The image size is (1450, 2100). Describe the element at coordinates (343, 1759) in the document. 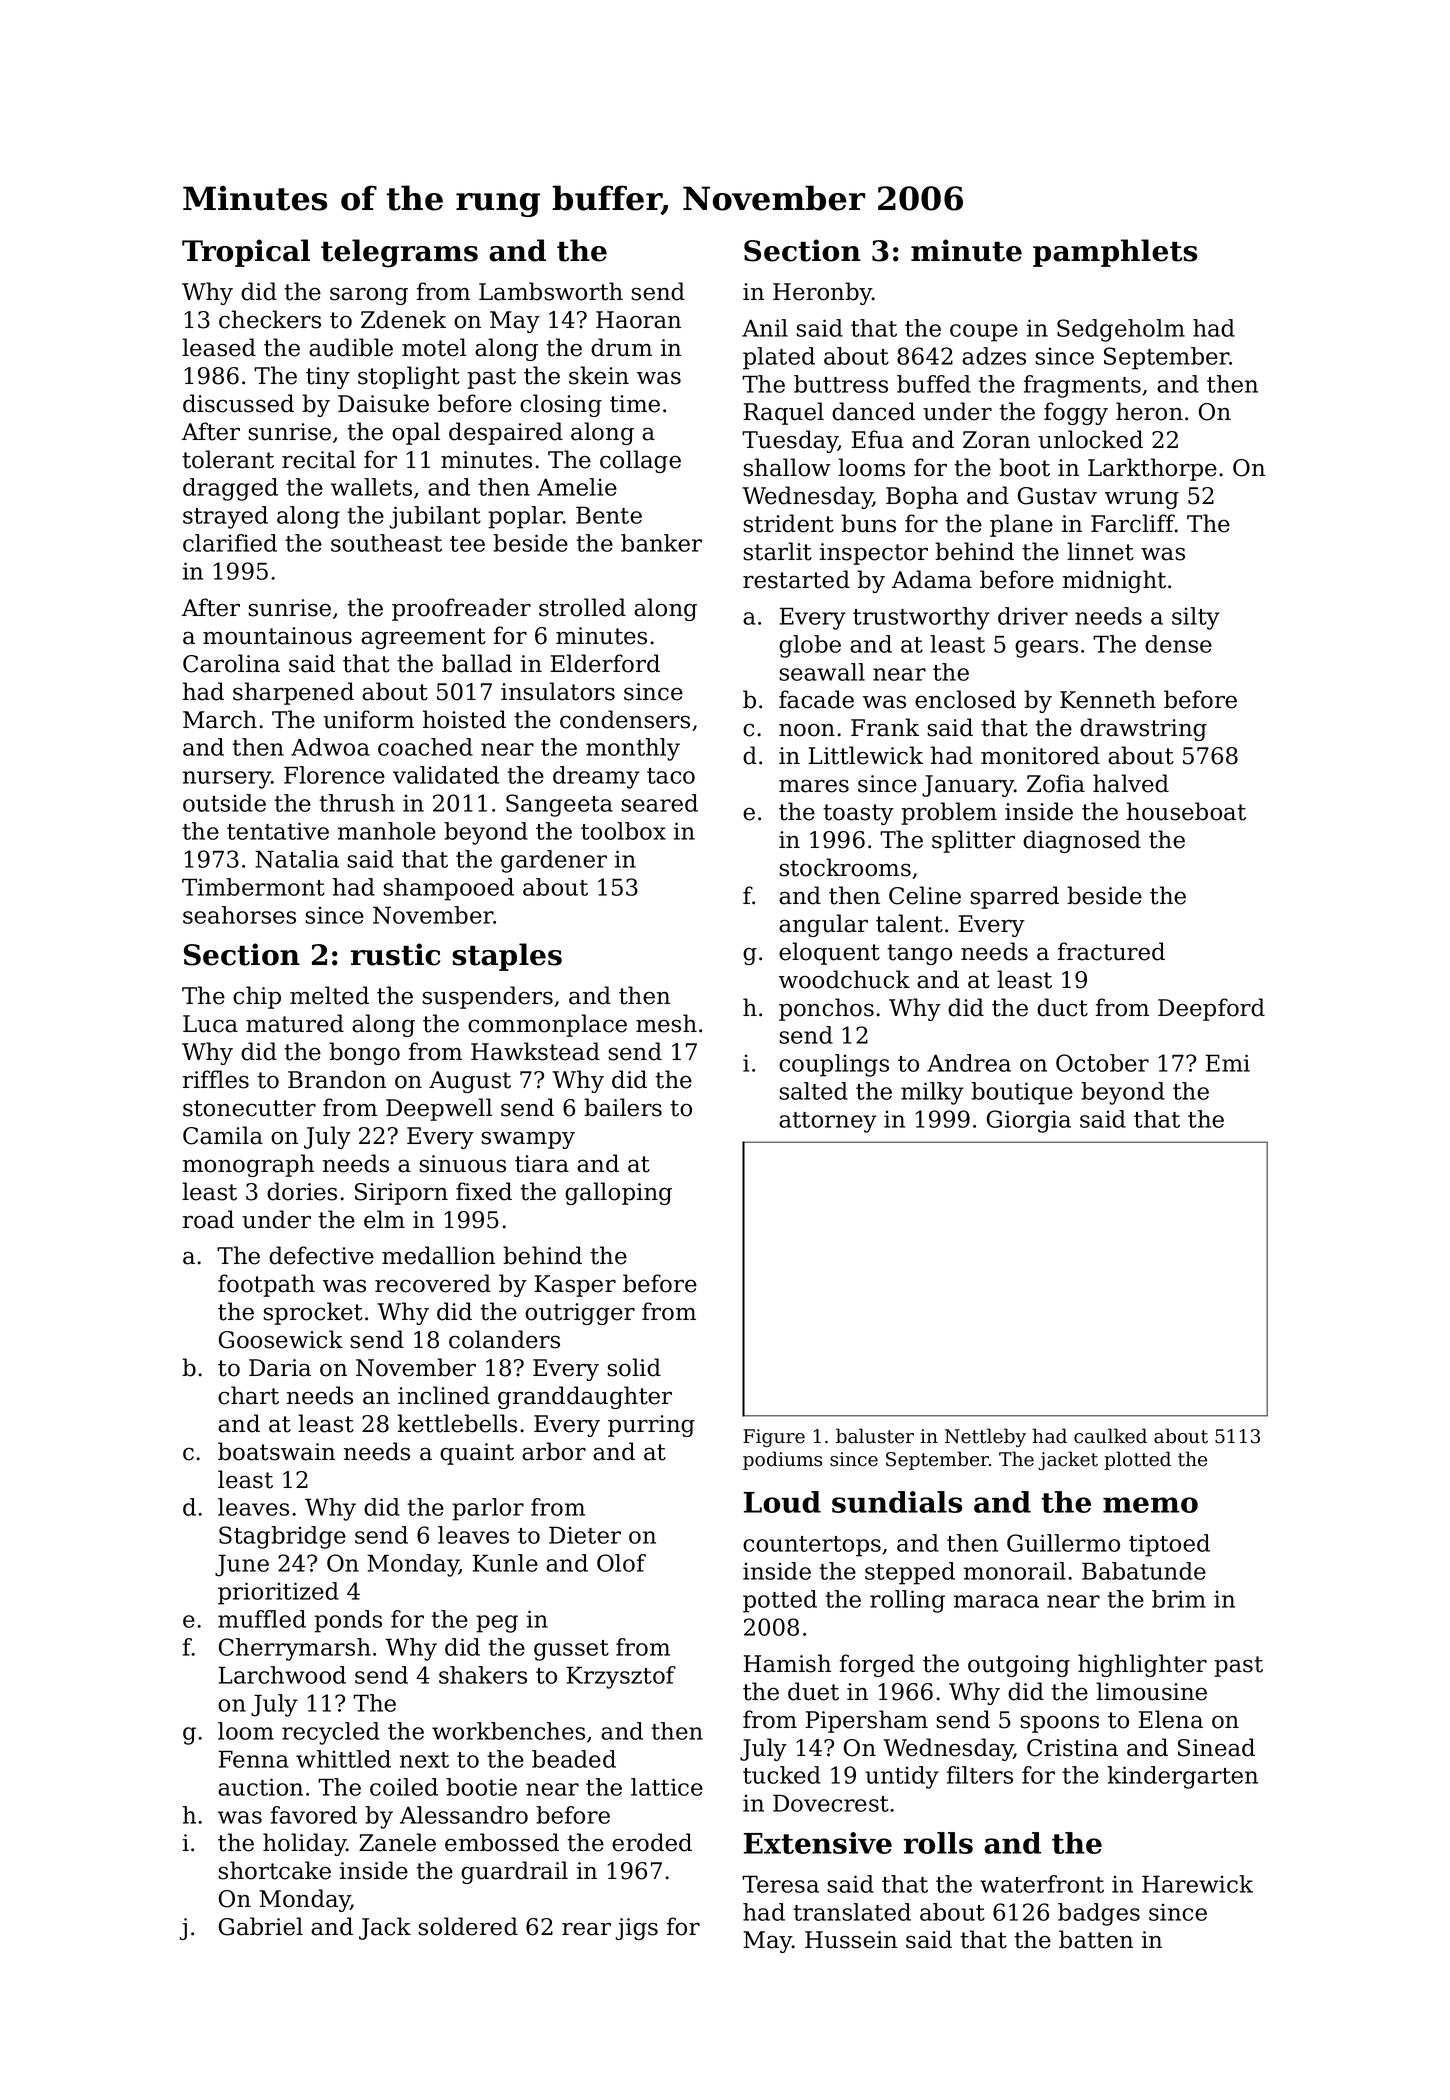

I see `whittled` at that location.
